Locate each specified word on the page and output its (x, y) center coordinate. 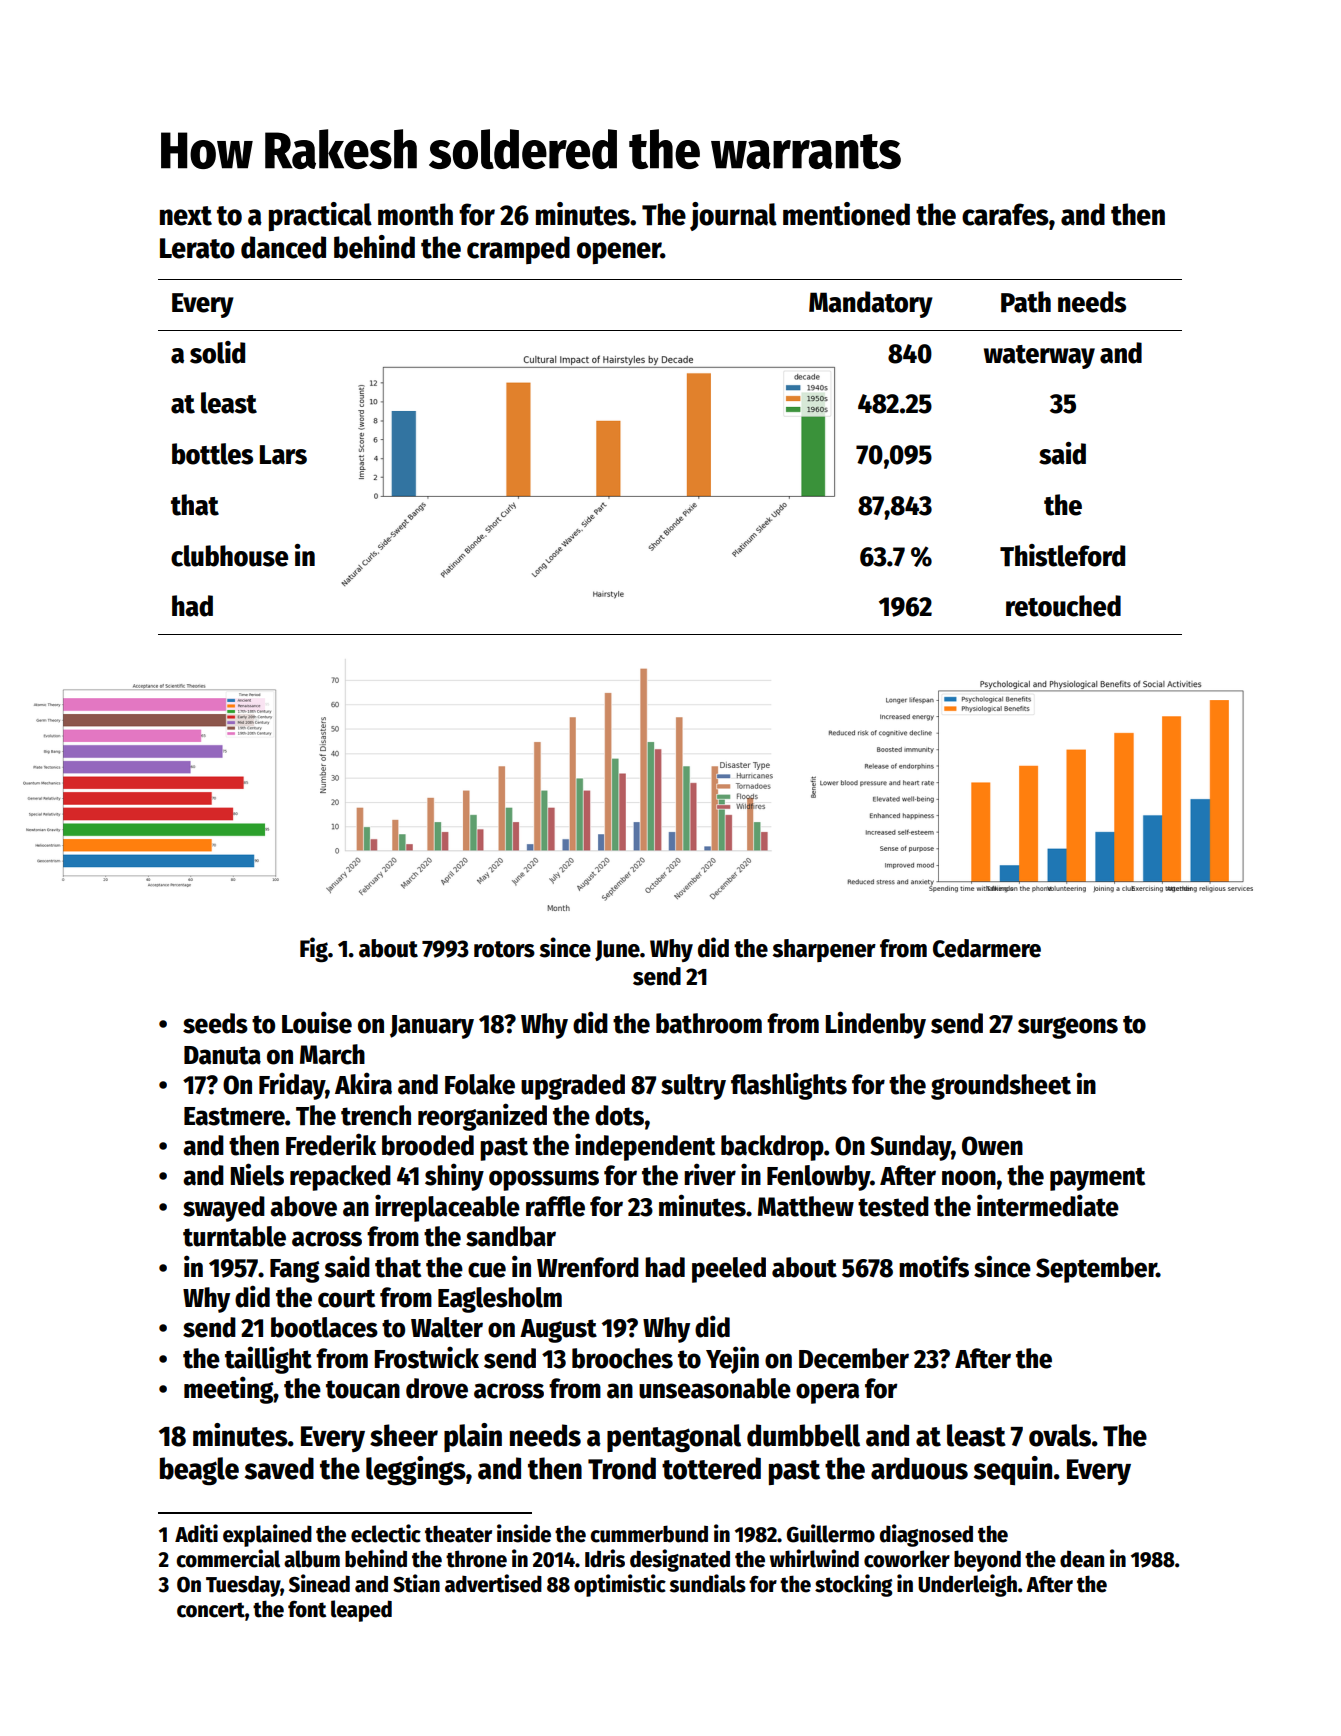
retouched (1063, 606)
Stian (416, 1583)
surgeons (1068, 1028)
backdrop (772, 1148)
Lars (283, 455)
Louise (317, 1022)
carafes (1005, 214)
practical (320, 216)
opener (619, 253)
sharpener (824, 950)
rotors (504, 949)
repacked (340, 1178)
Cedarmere (987, 948)
